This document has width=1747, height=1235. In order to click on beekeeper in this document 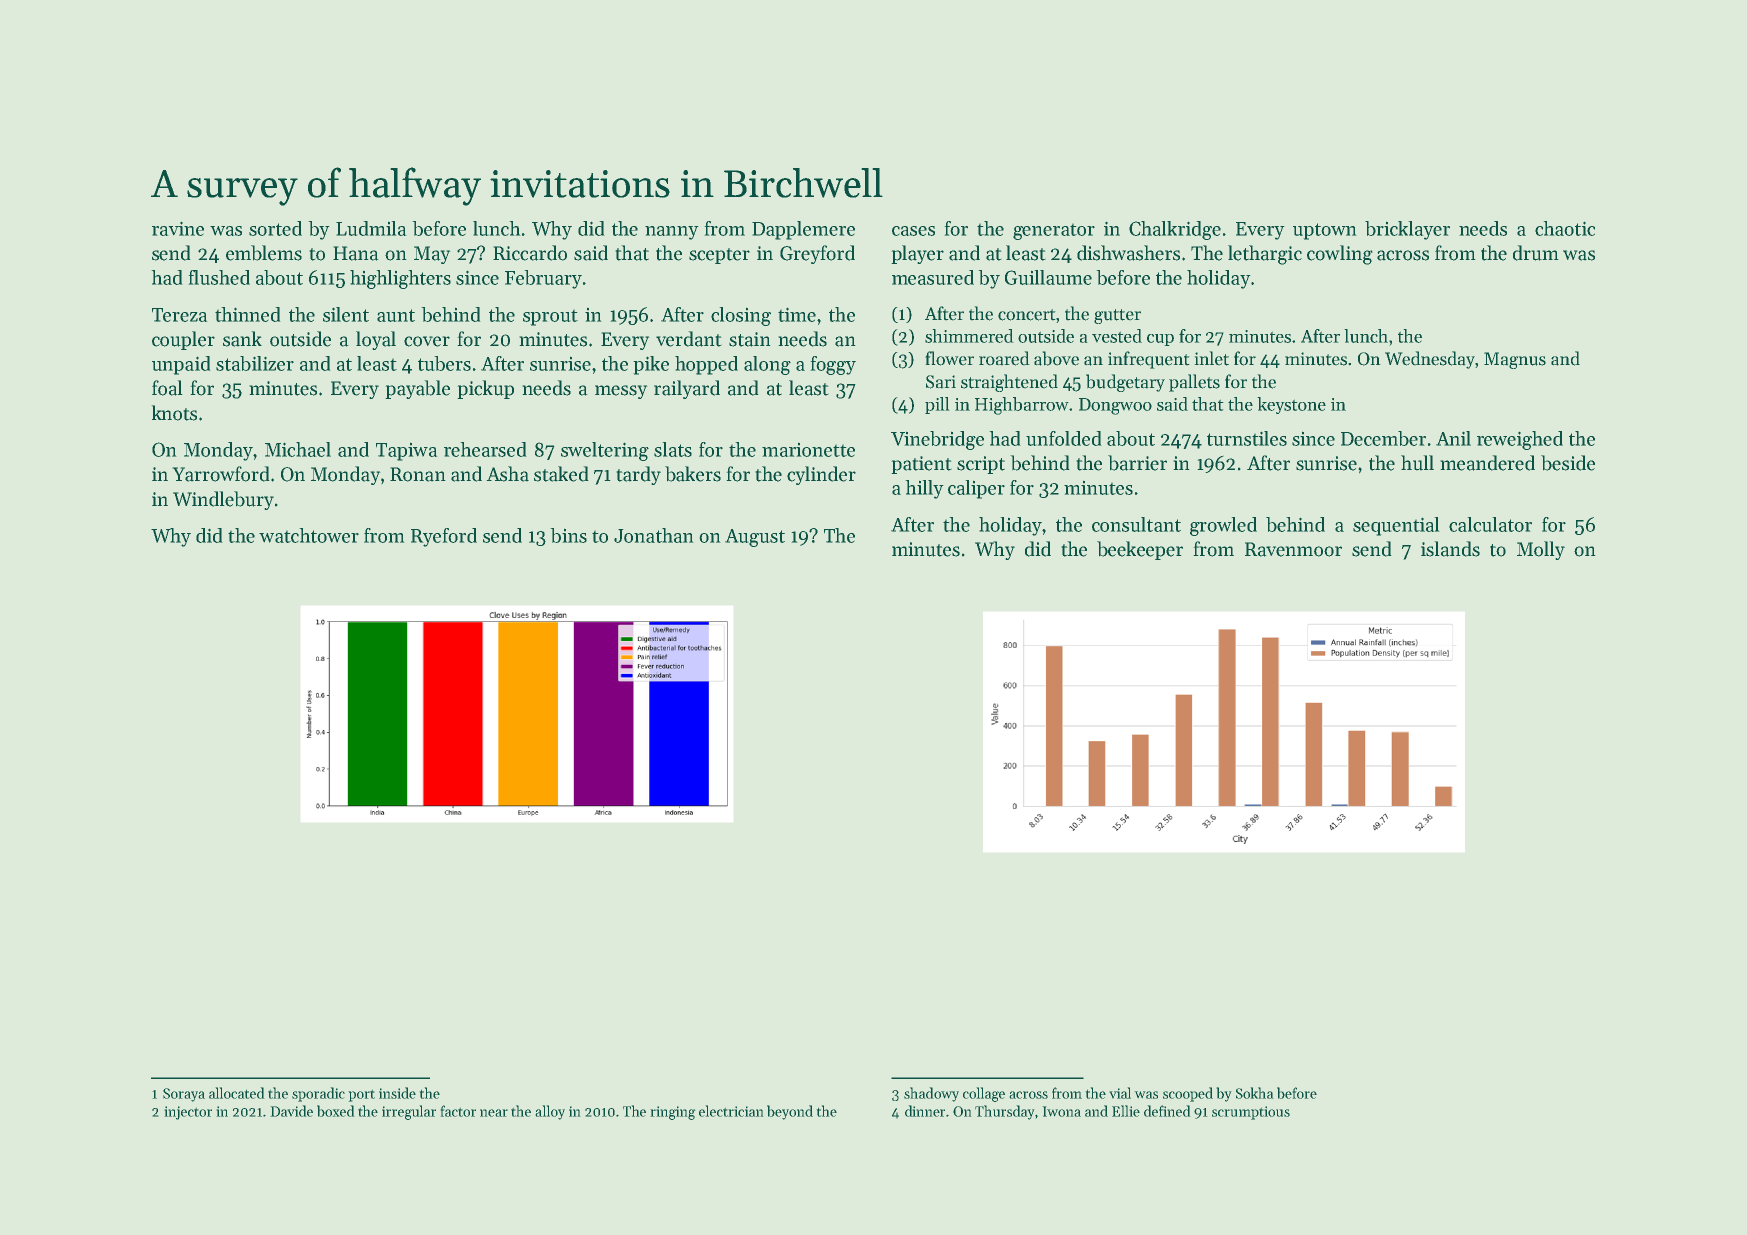, I will do `click(1140, 550)`.
